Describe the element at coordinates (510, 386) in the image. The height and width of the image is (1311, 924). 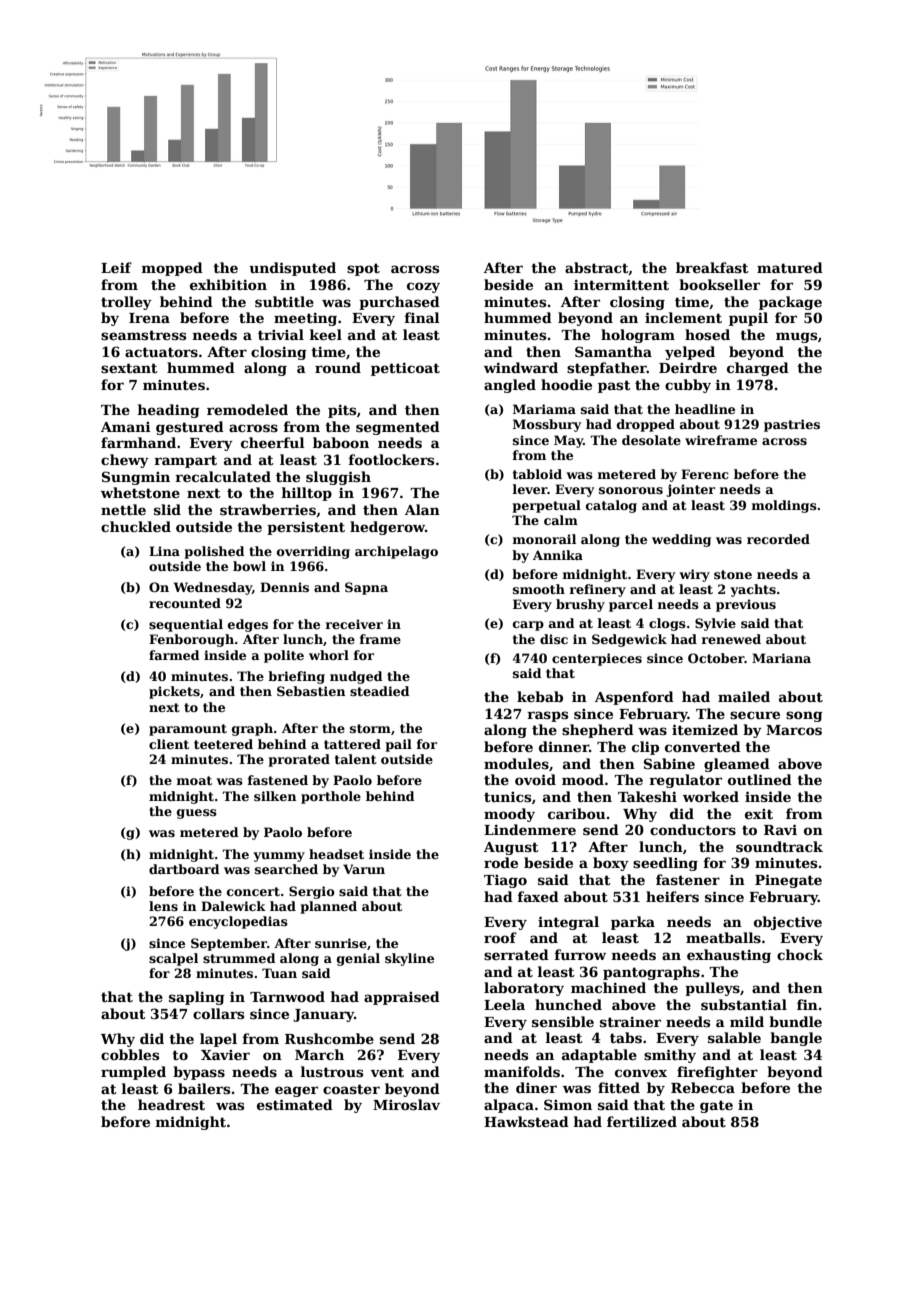
I see `angled` at that location.
